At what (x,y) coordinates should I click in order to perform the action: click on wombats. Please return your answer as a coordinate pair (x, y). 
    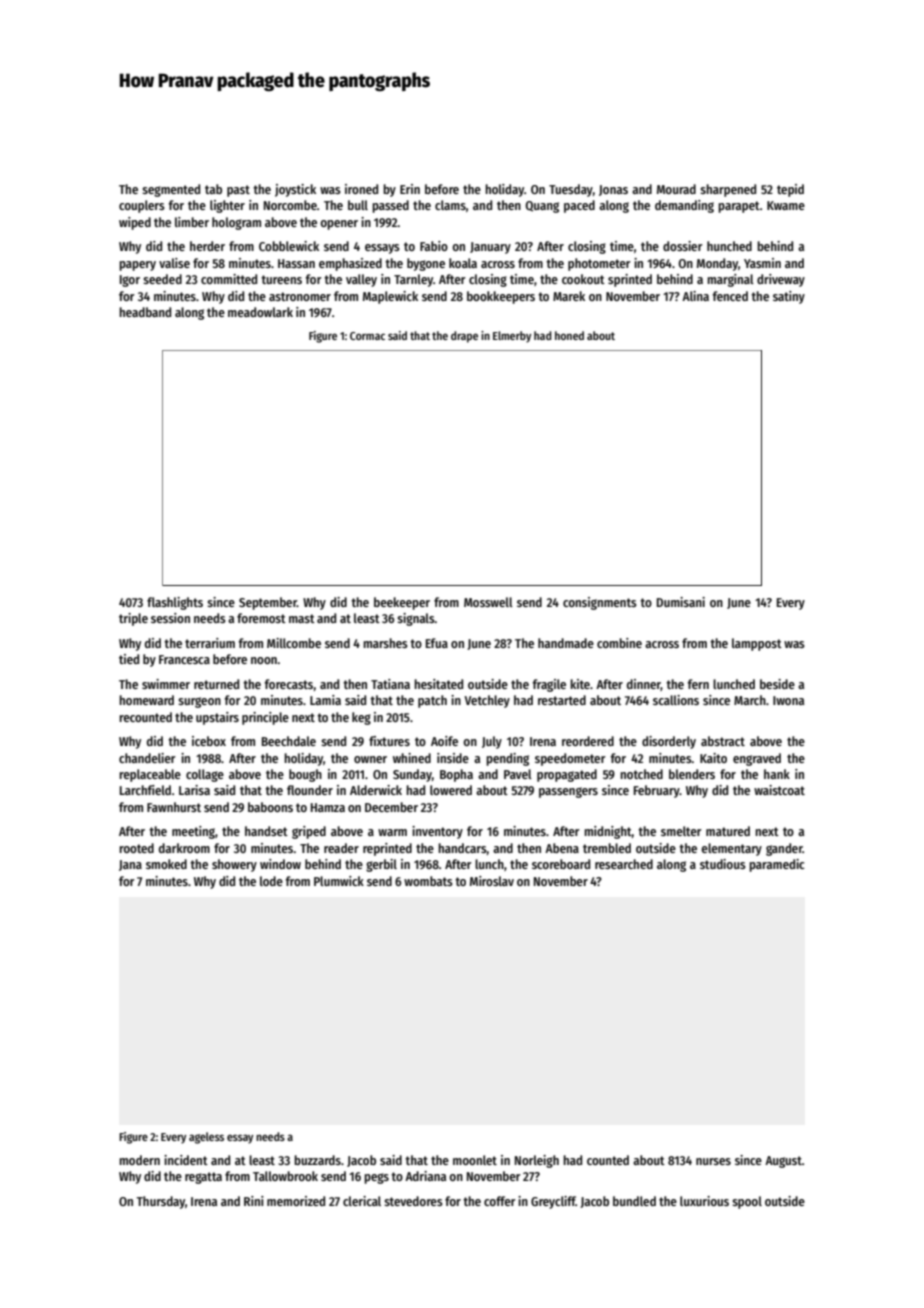
    Looking at the image, I should click on (428, 881).
